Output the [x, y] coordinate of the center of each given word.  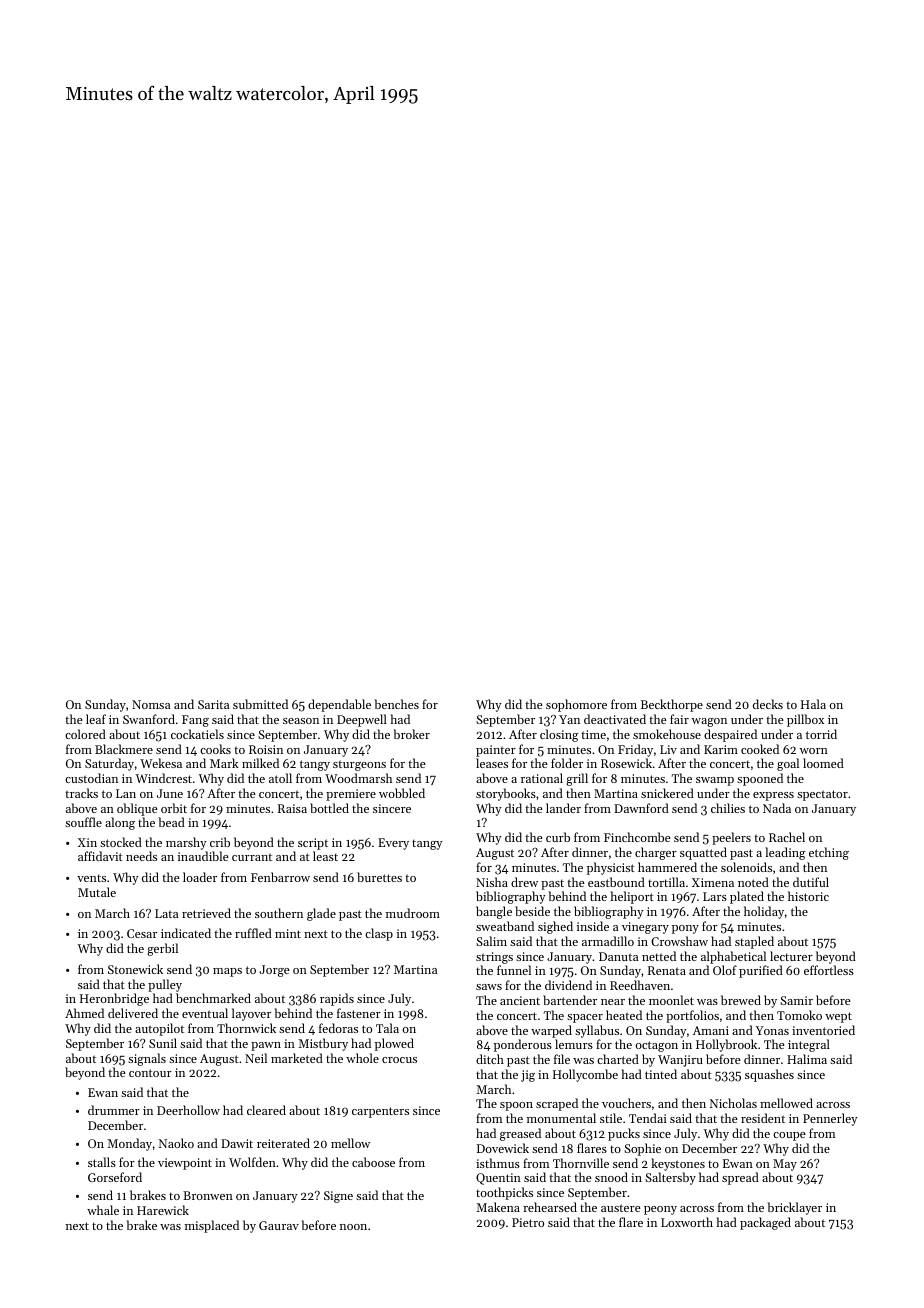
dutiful [811, 882]
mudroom [413, 913]
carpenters [380, 1112]
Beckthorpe [672, 705]
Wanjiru [680, 1061]
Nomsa [151, 704]
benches [396, 704]
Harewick [163, 1210]
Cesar [142, 933]
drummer [114, 1110]
